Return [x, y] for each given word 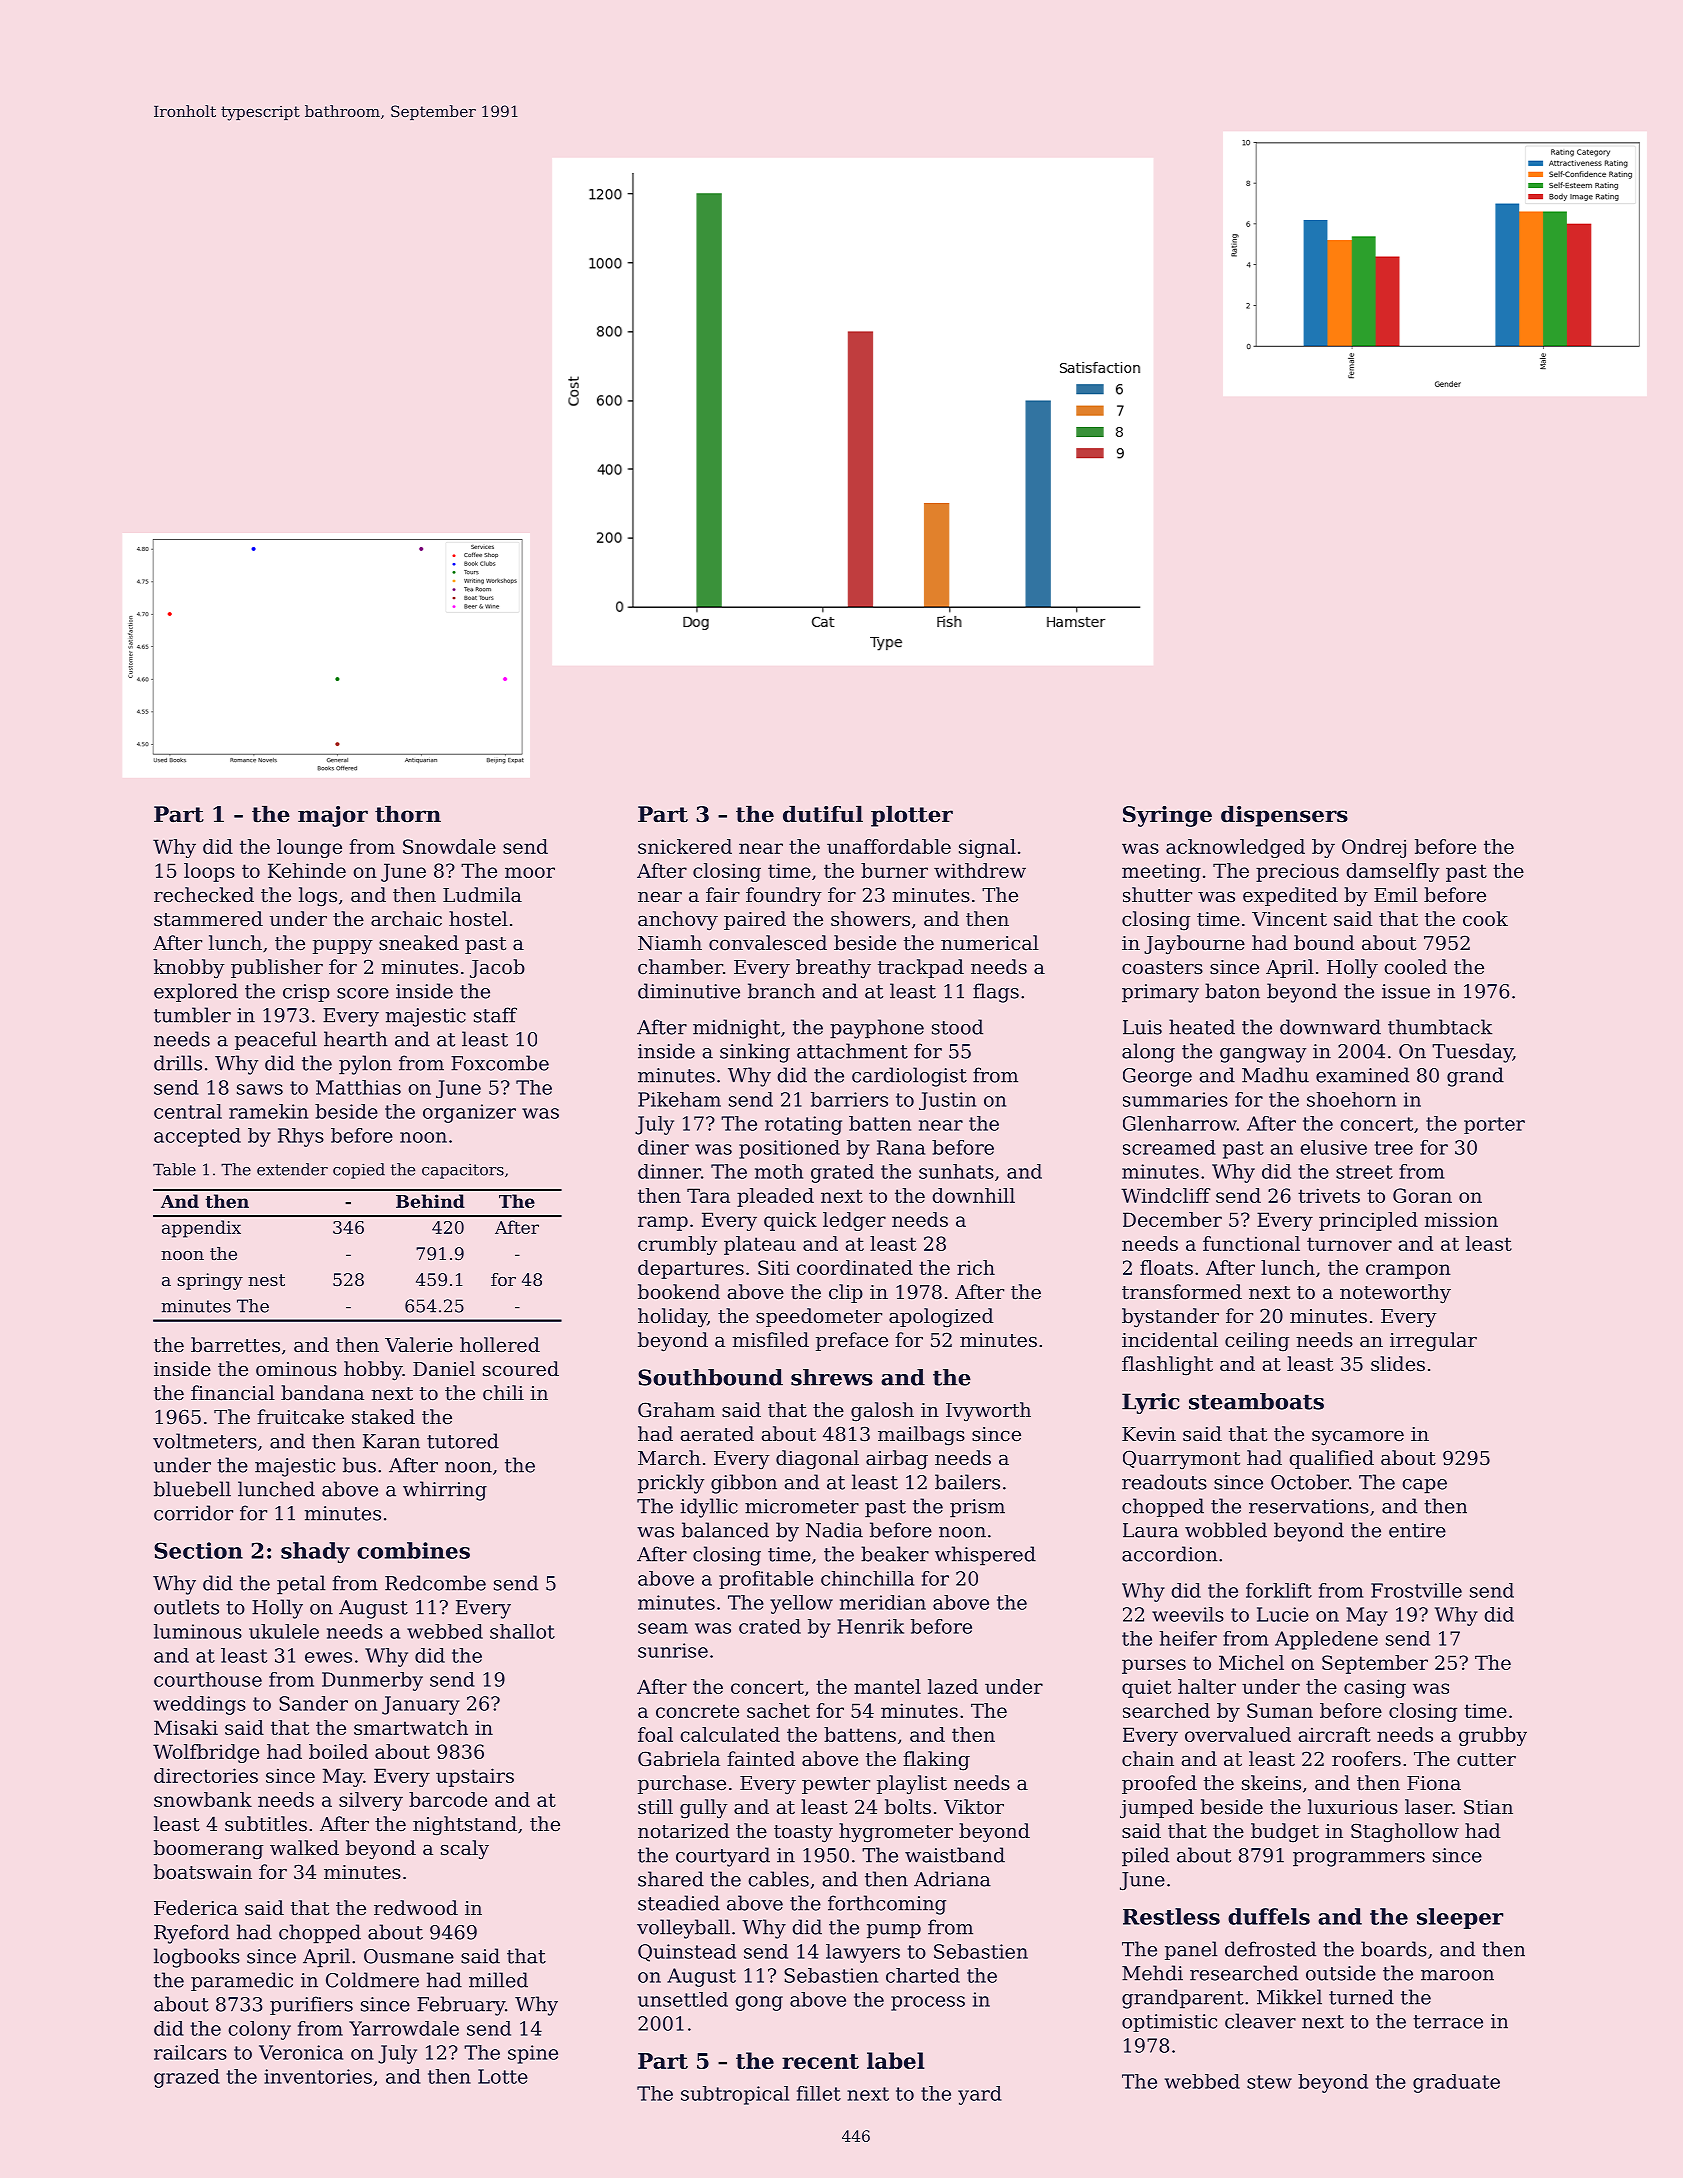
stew [1269, 2082]
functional [1251, 1243]
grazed [187, 2078]
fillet [819, 2093]
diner [663, 1147]
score [363, 993]
